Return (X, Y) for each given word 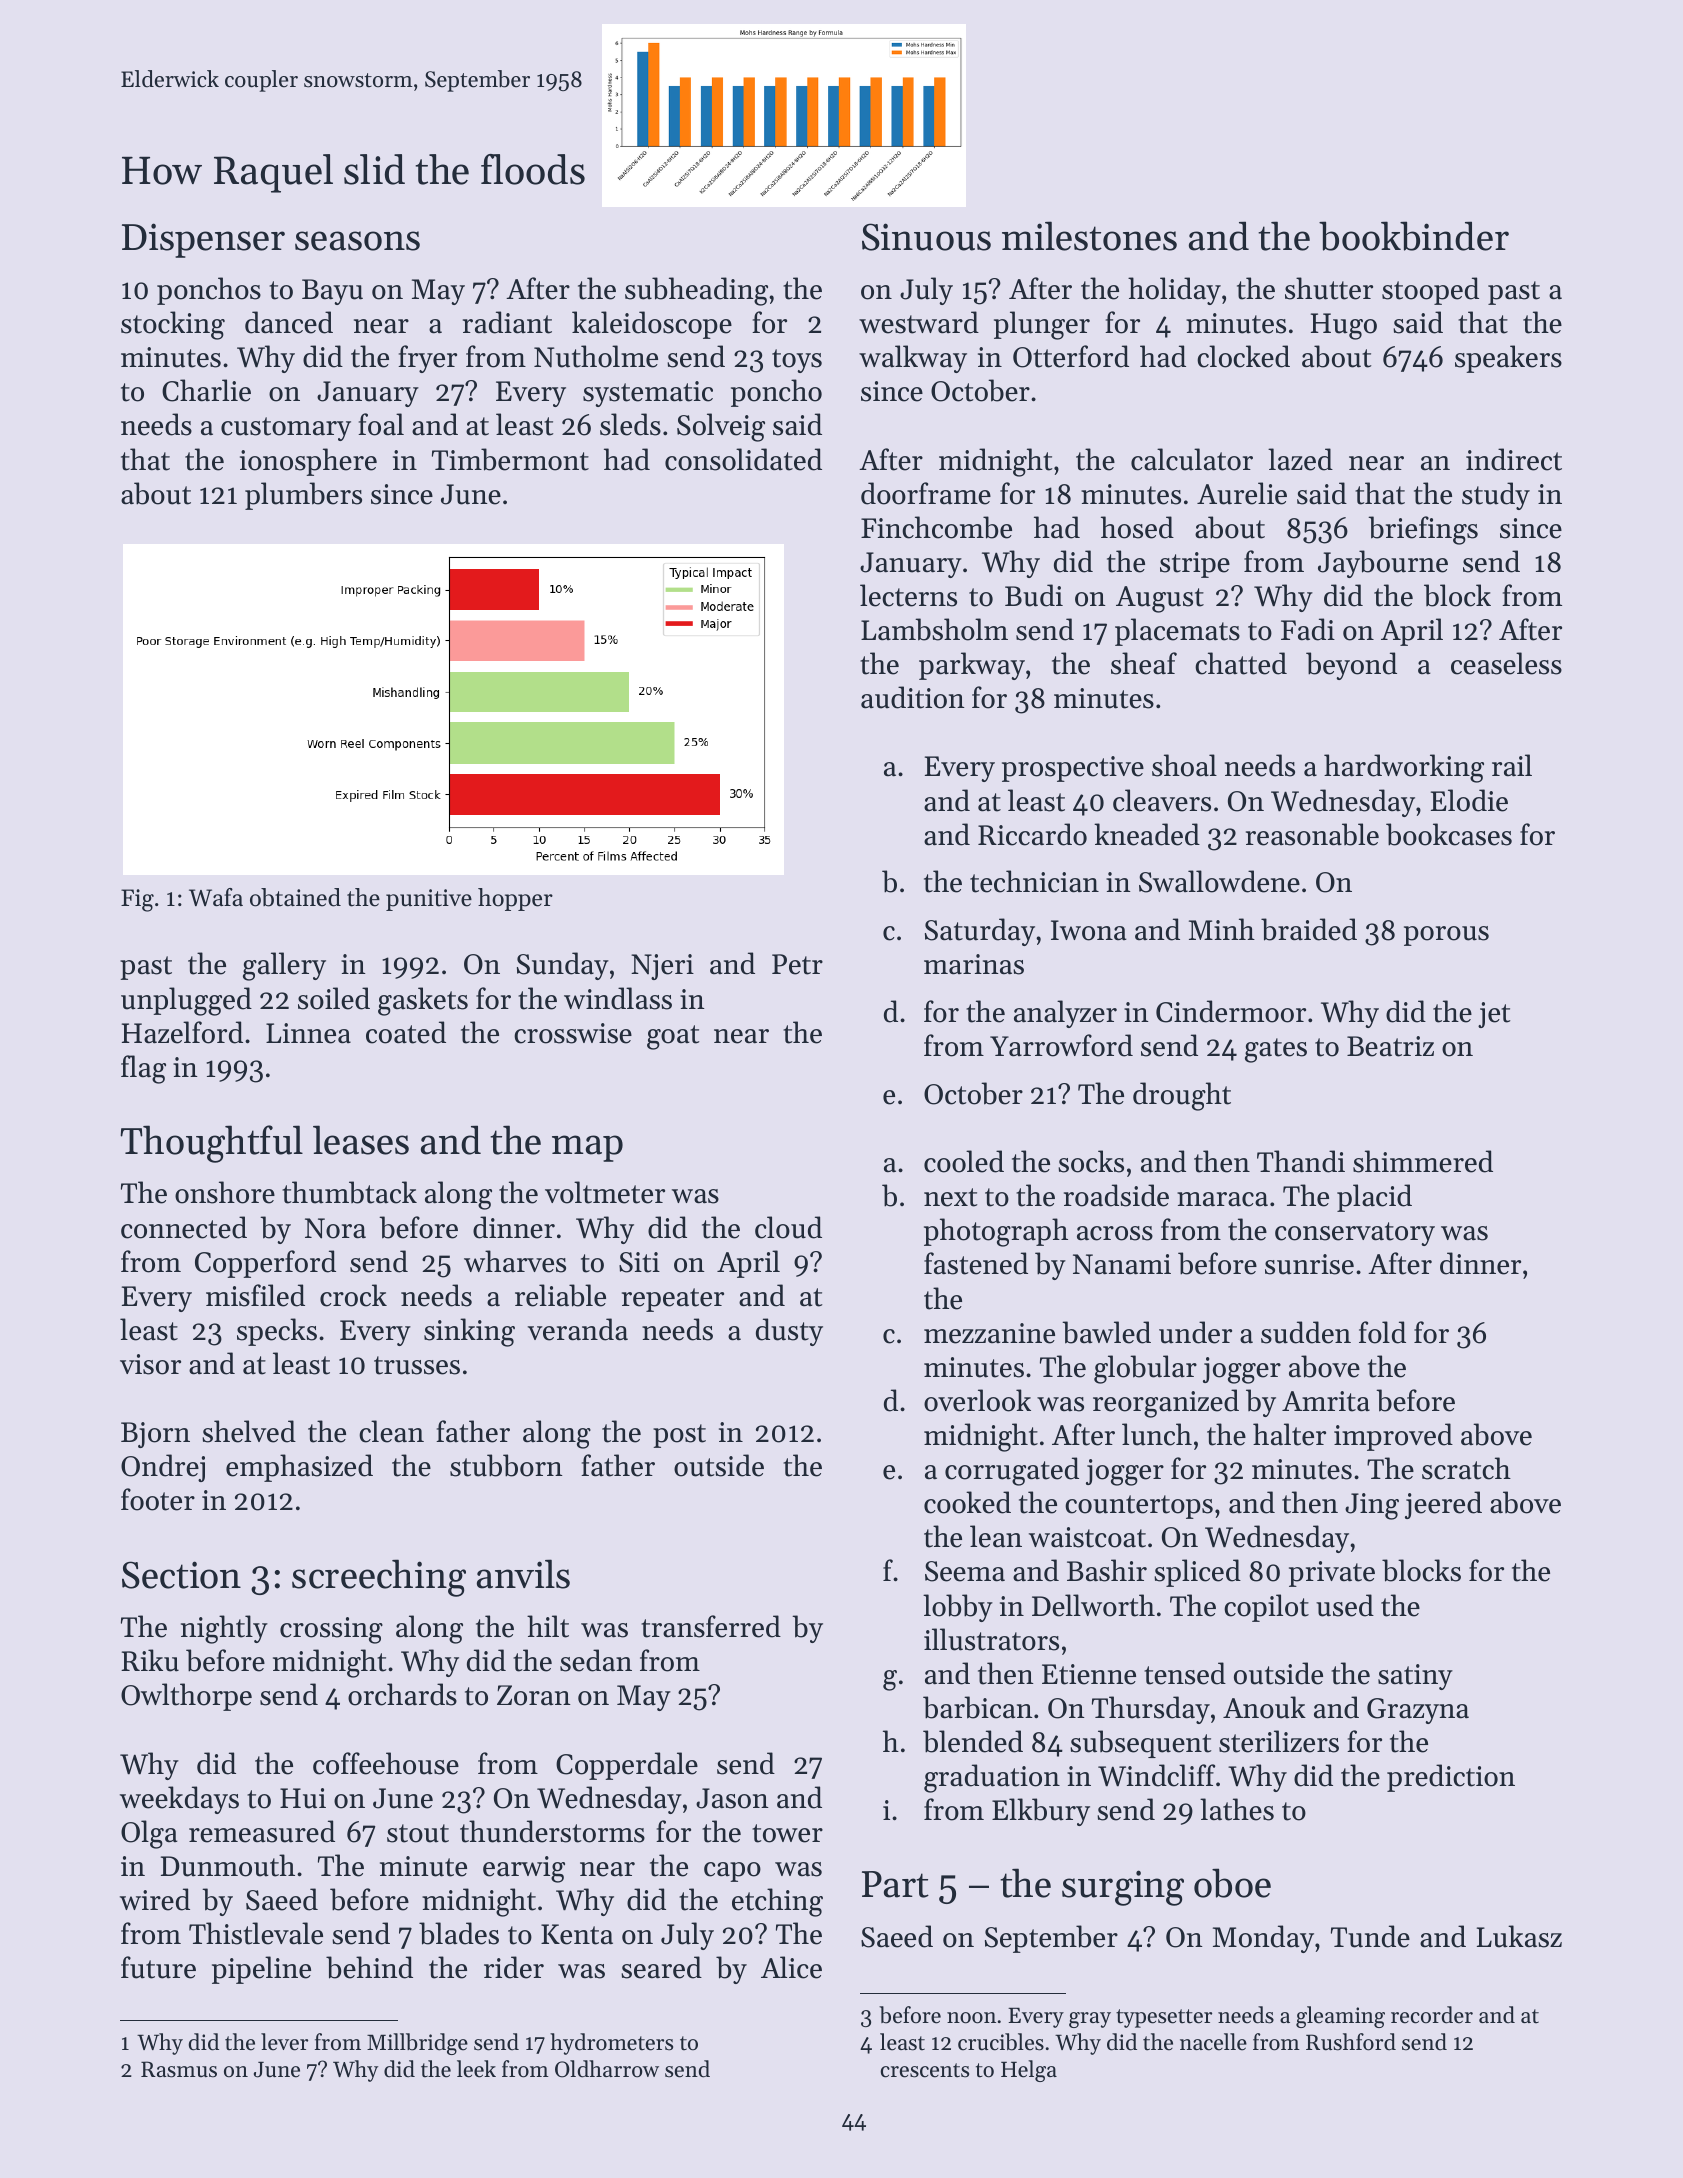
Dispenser (203, 240)
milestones (1089, 236)
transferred (711, 1626)
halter (1289, 1434)
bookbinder (1414, 236)
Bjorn (155, 1435)
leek (476, 2069)
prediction (1451, 1778)
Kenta (577, 1934)
